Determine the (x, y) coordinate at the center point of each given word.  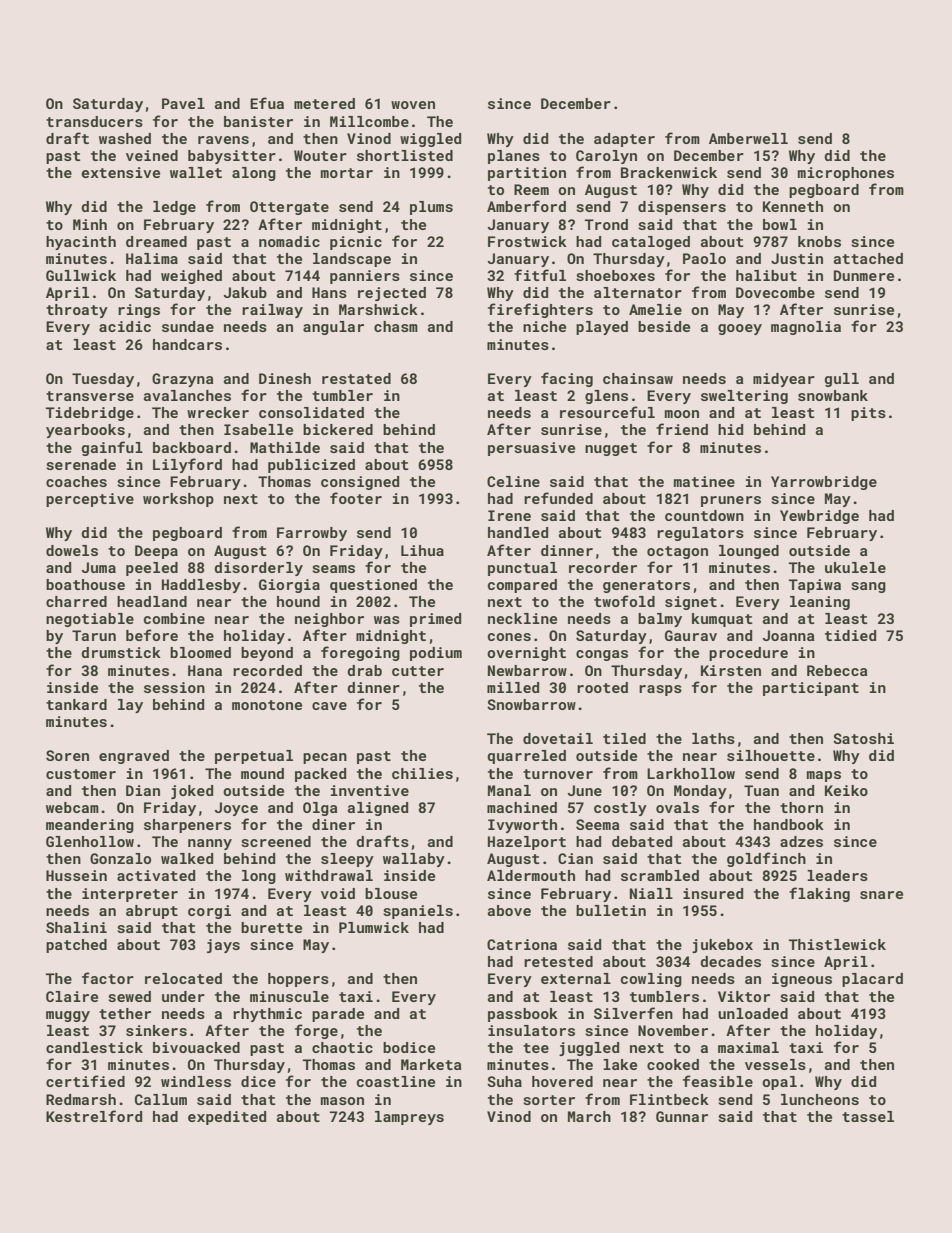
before (152, 635)
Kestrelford (94, 1116)
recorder (603, 567)
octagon (677, 552)
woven (413, 105)
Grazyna (182, 380)
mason (342, 1101)
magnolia (806, 328)
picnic (356, 243)
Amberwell (748, 138)
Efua (267, 103)
